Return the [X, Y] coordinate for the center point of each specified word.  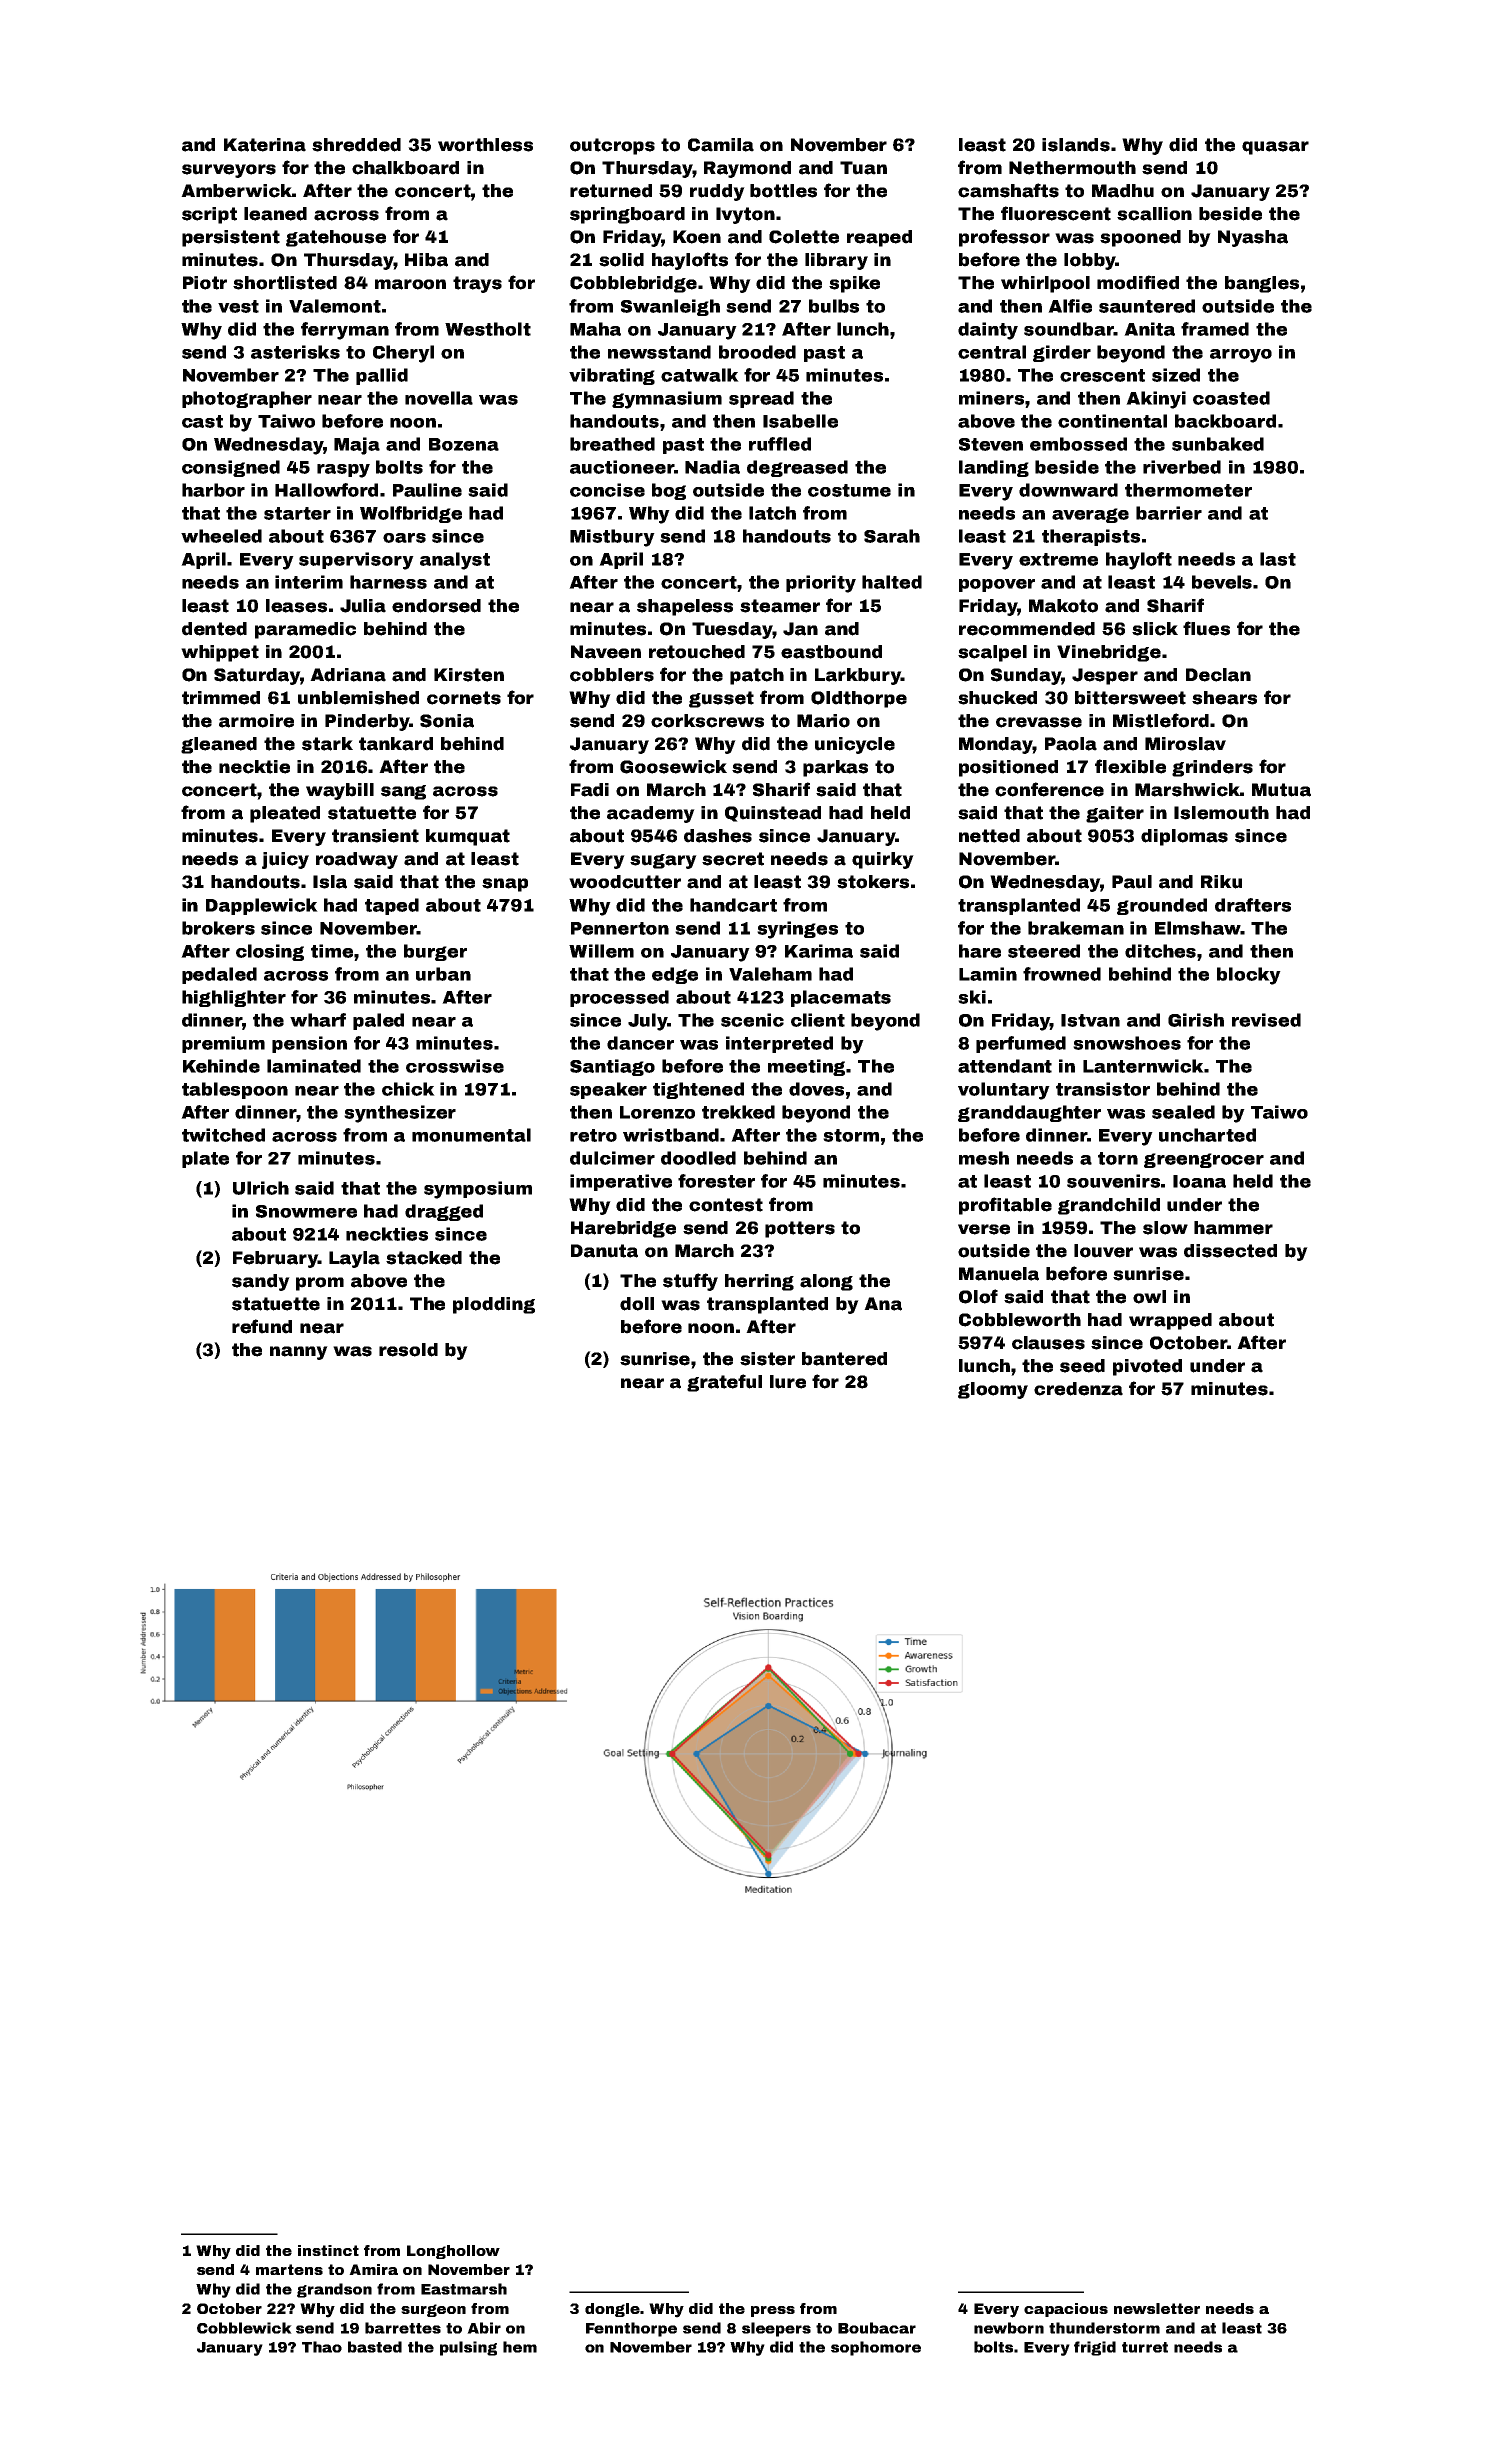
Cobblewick [244, 2328]
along [826, 1282]
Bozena [464, 444]
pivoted [1147, 1367]
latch [772, 513]
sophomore [876, 2348]
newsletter [1157, 2308]
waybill [340, 791]
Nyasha [1253, 238]
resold [408, 1350]
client [818, 1020]
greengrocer [1204, 1160]
